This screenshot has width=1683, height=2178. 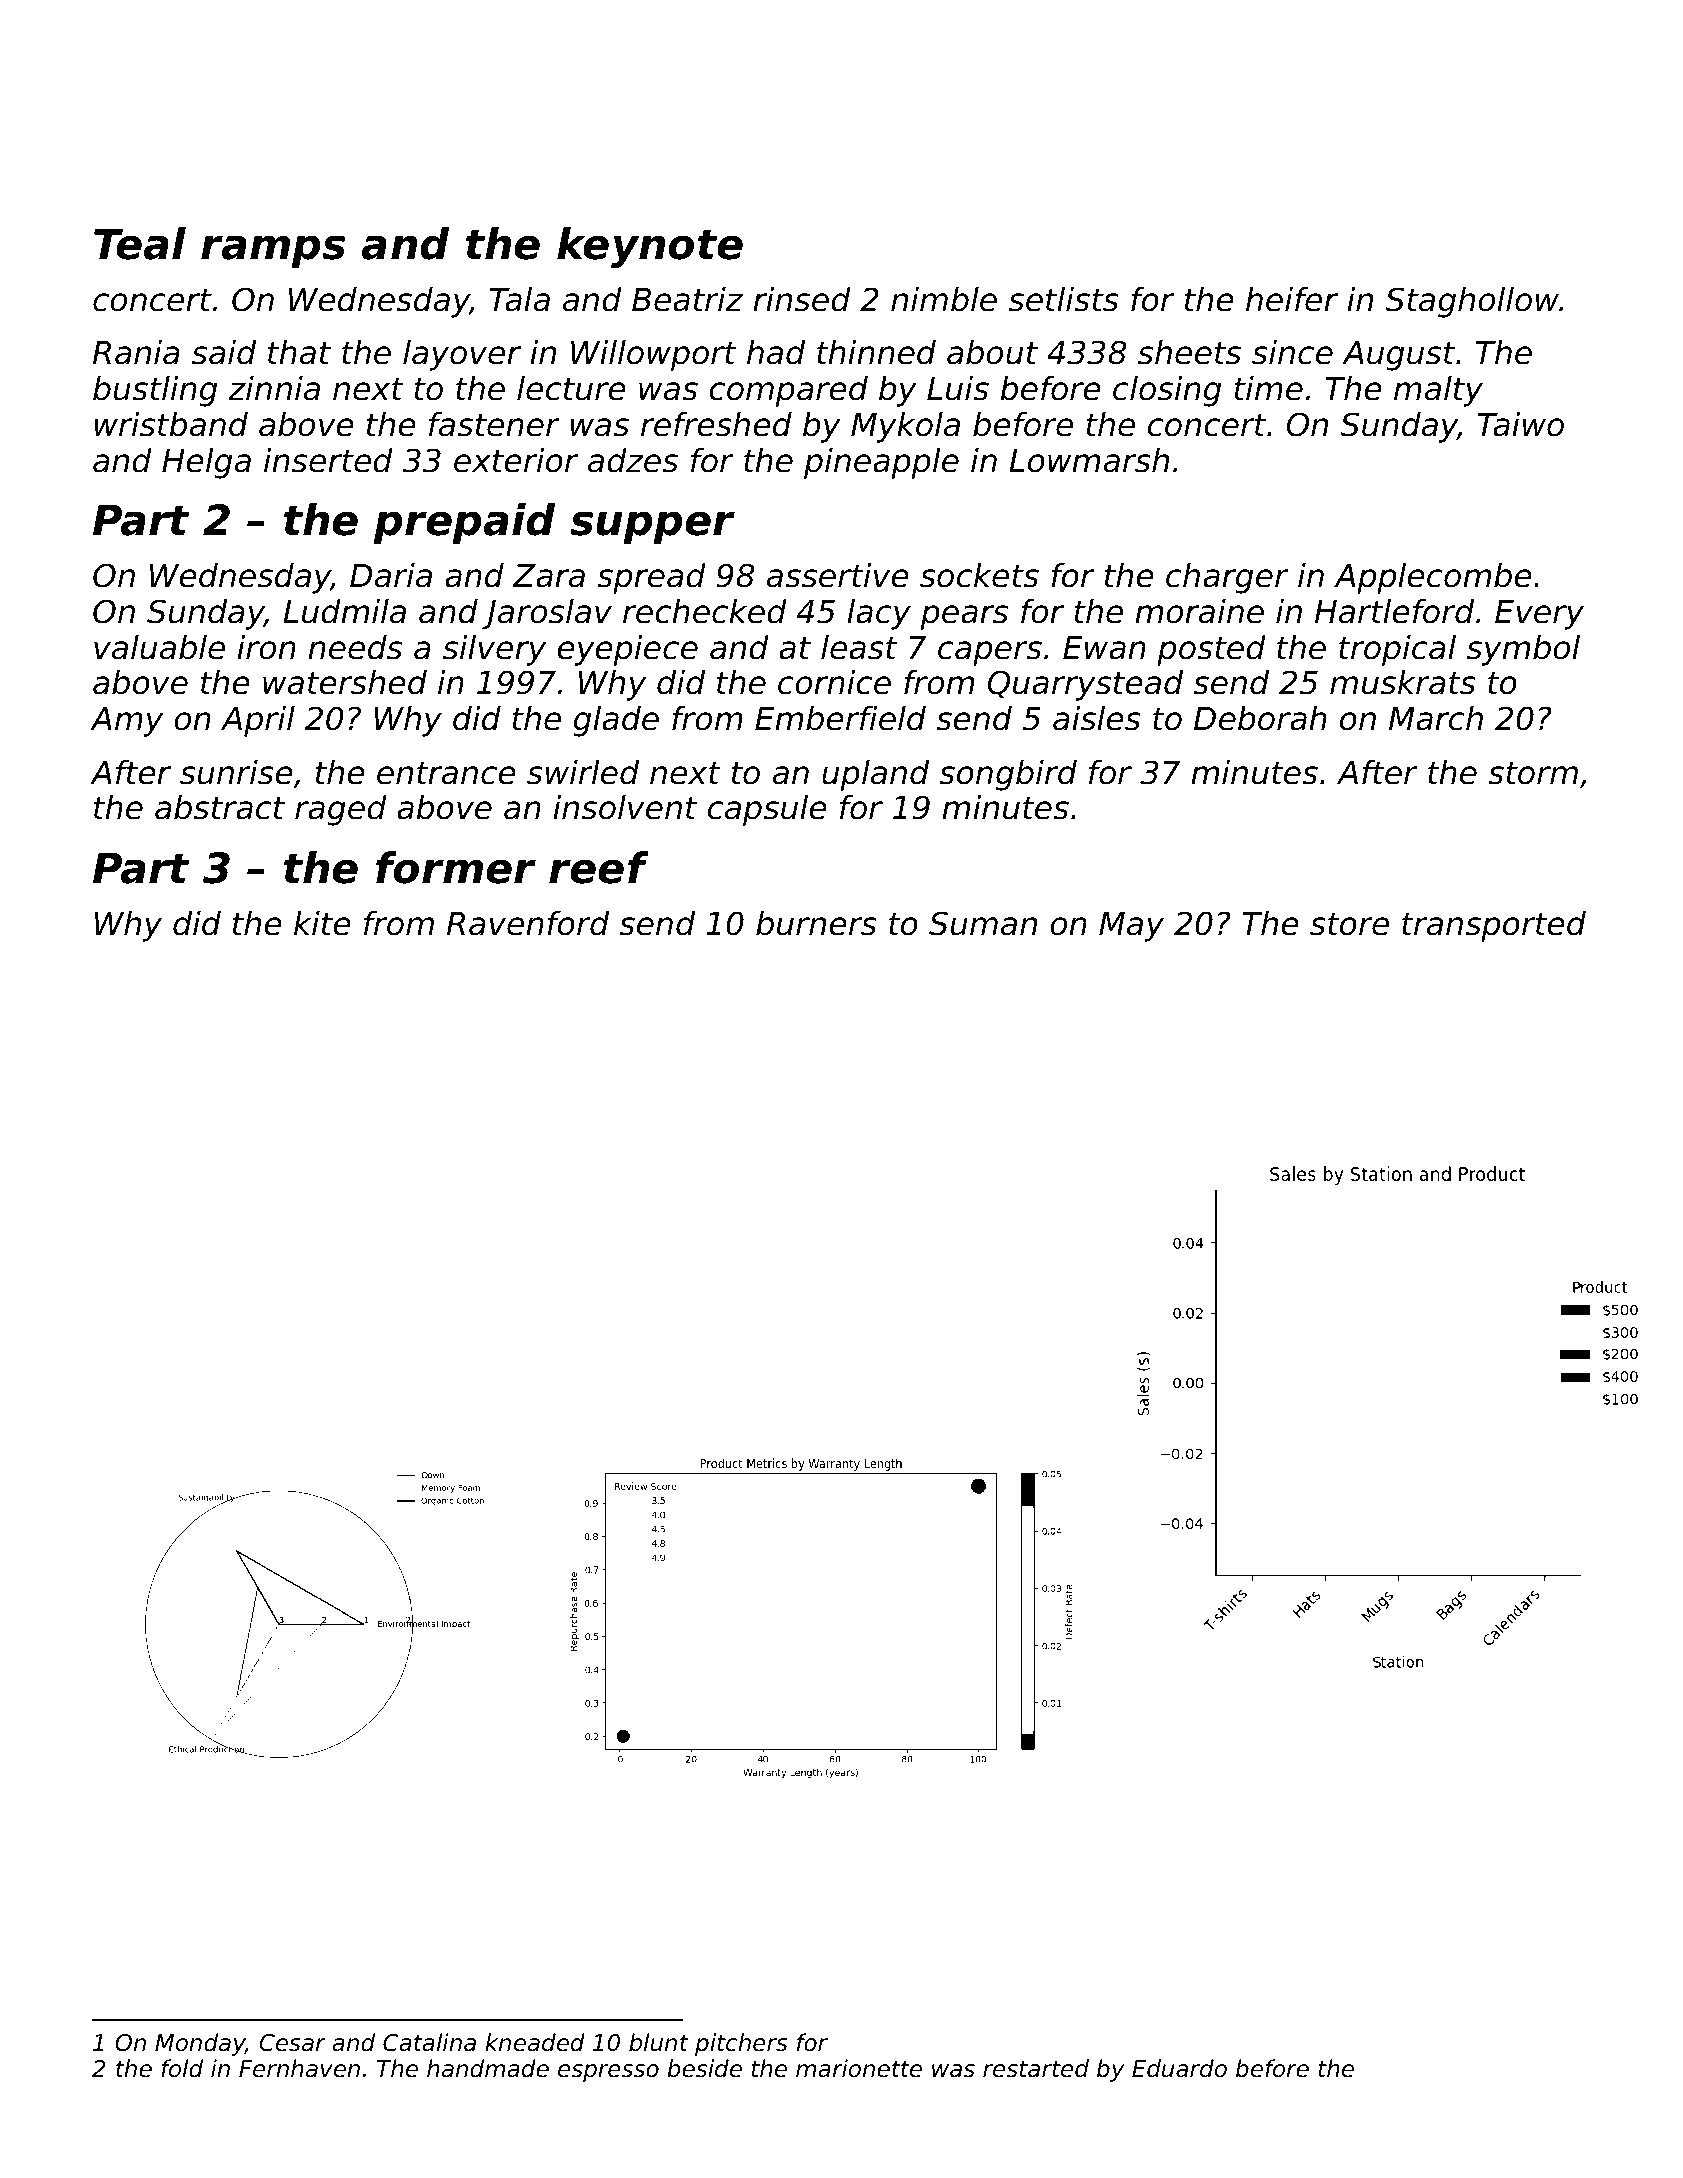 I want to click on Ravenford, so click(x=528, y=923).
